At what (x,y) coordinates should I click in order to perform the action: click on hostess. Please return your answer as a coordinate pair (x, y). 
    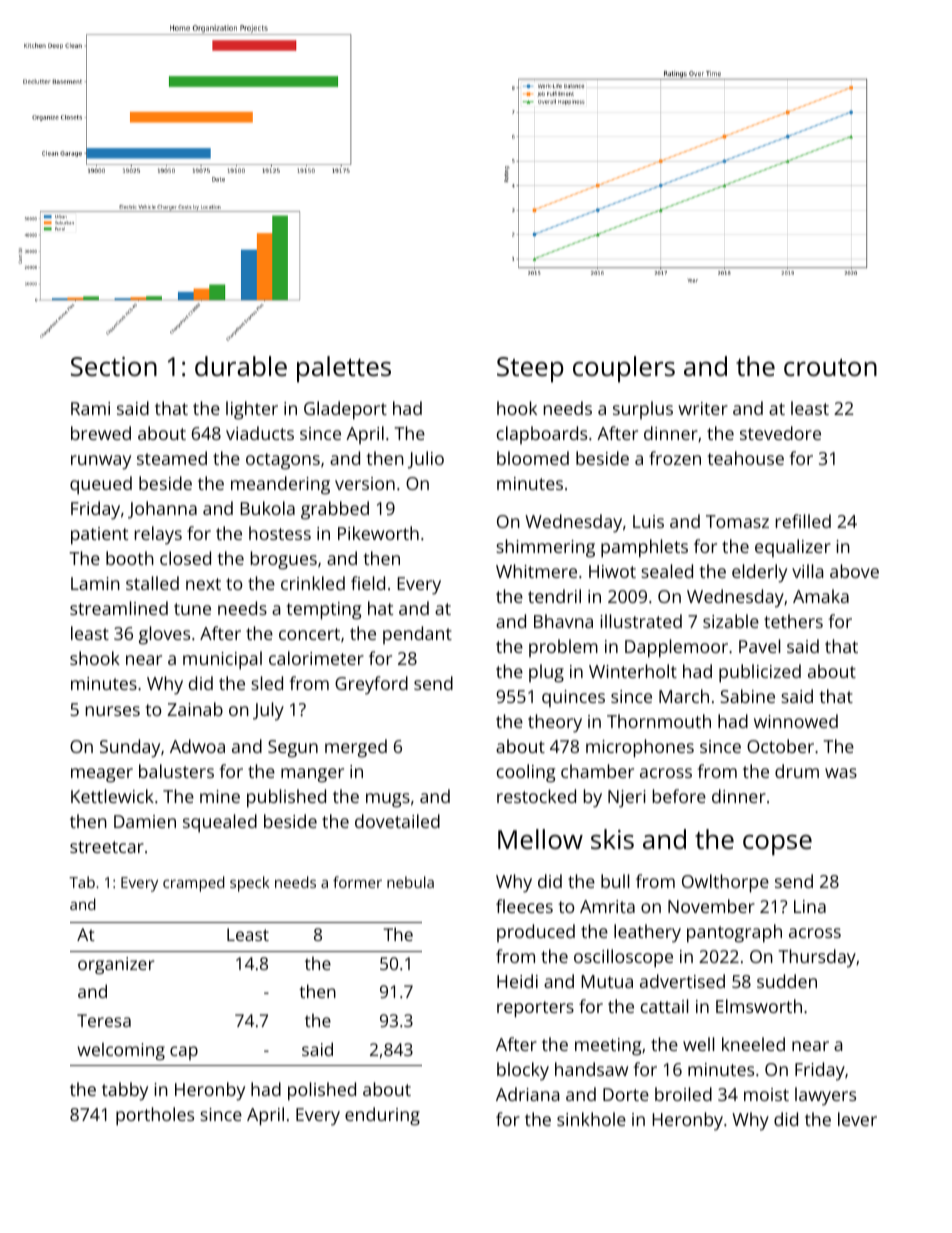
    Looking at the image, I should click on (280, 533).
